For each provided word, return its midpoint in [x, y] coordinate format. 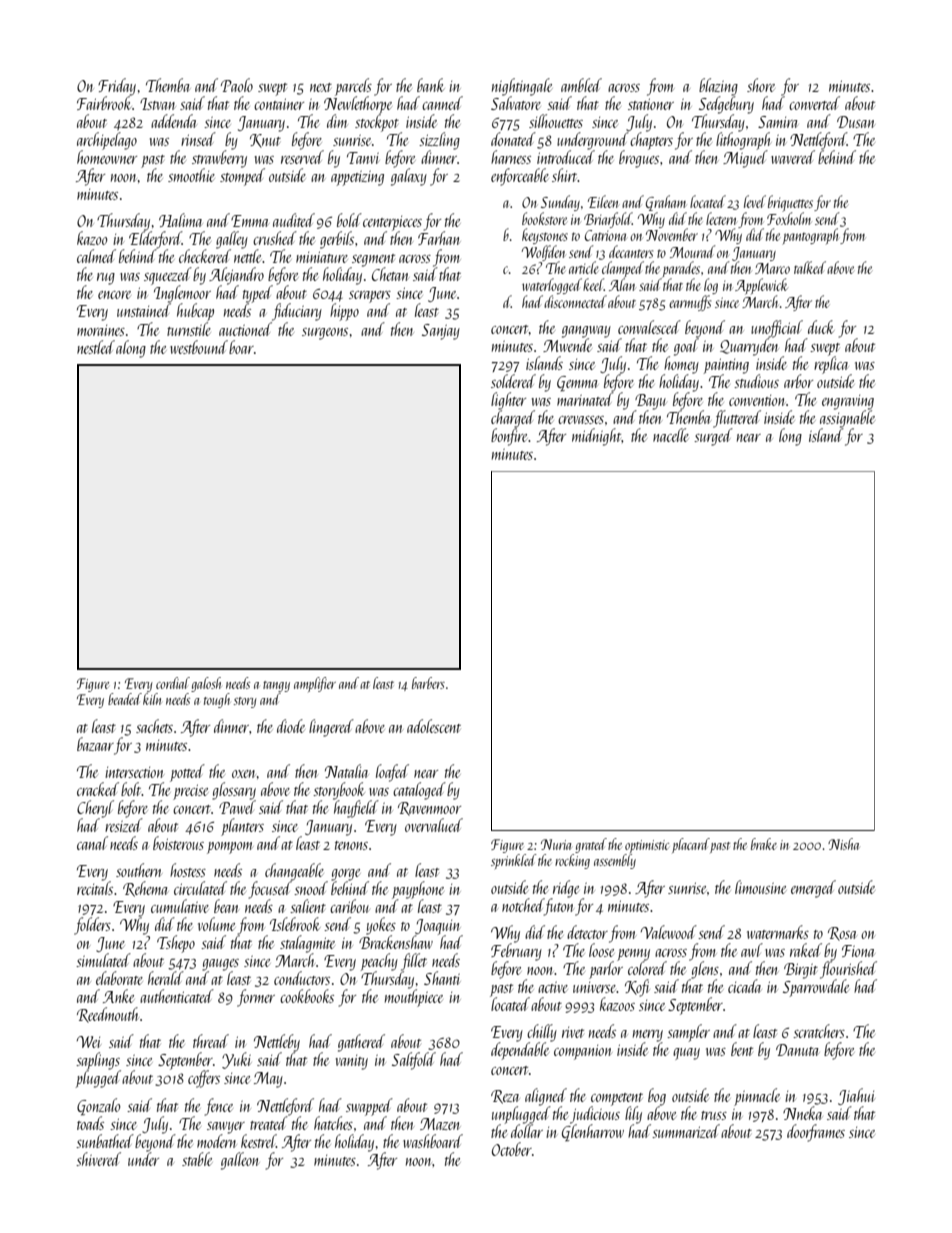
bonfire [509, 437]
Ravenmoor [429, 809]
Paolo [237, 85]
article [584, 267]
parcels [353, 87]
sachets [154, 726]
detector [587, 932]
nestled [96, 347]
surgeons [325, 334]
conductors [302, 978]
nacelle [671, 435]
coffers [204, 1079]
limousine [760, 887]
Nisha [843, 844]
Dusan [856, 122]
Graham [666, 203]
